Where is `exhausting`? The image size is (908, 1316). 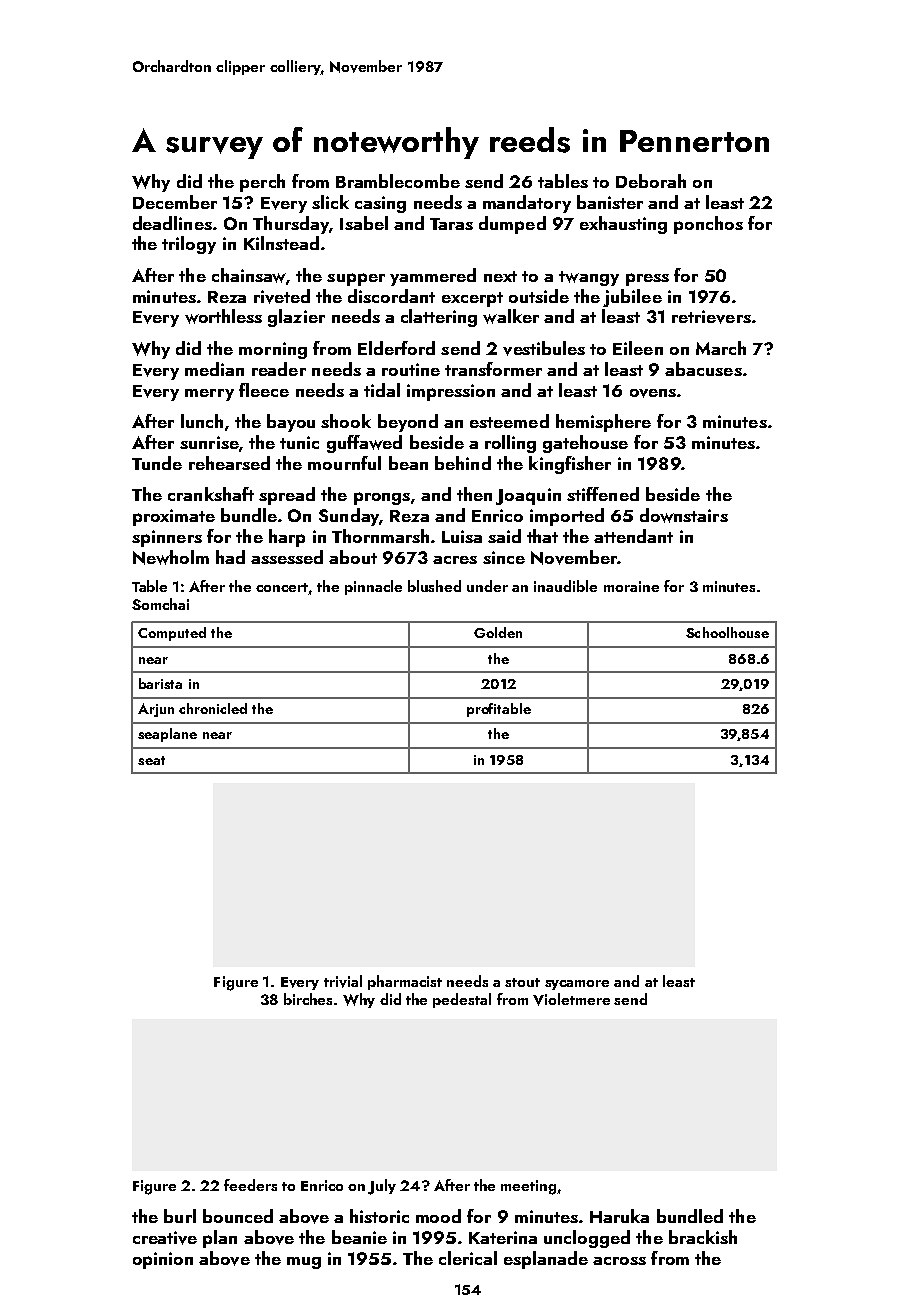 exhausting is located at coordinates (623, 225).
